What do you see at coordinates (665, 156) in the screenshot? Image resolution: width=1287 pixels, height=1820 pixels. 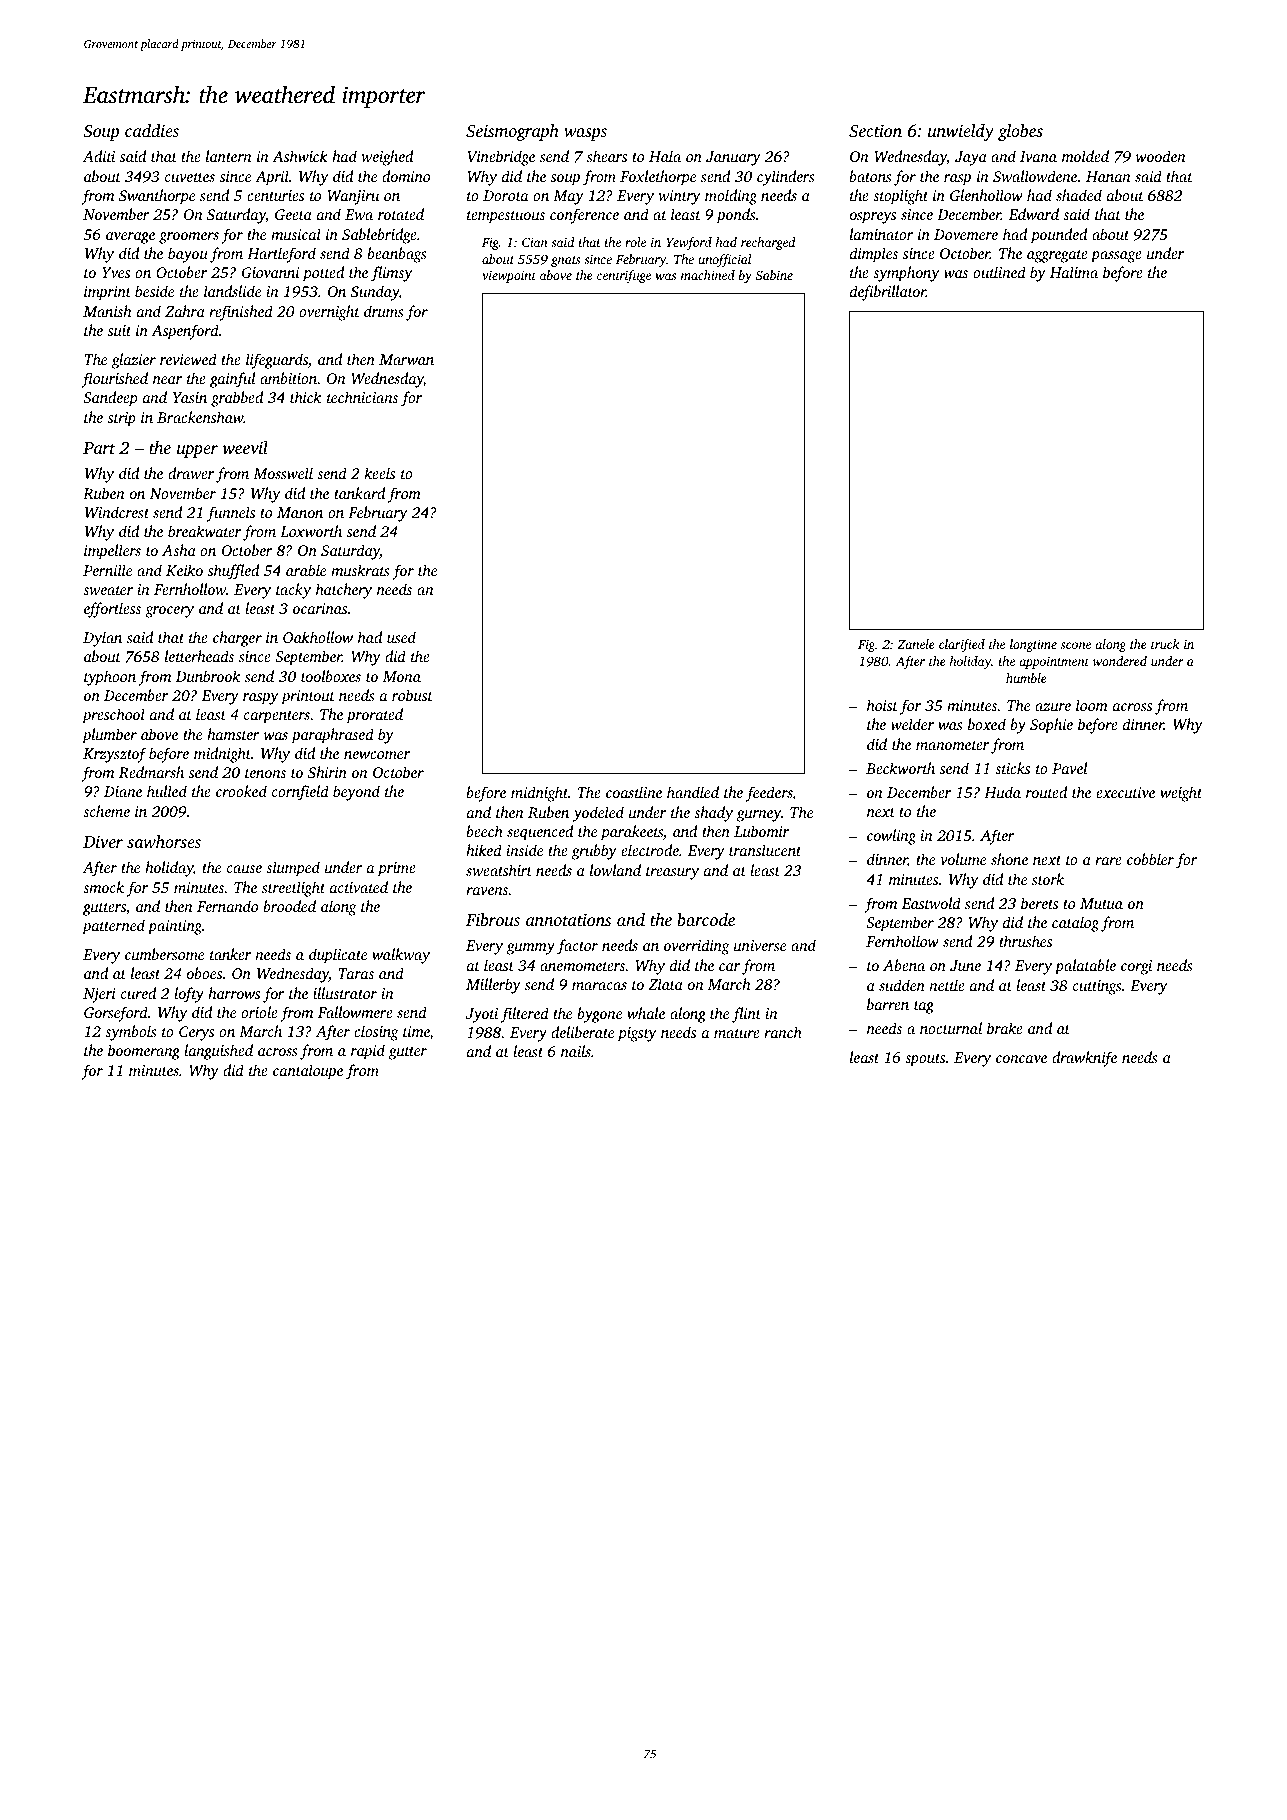 I see `Hala` at bounding box center [665, 156].
